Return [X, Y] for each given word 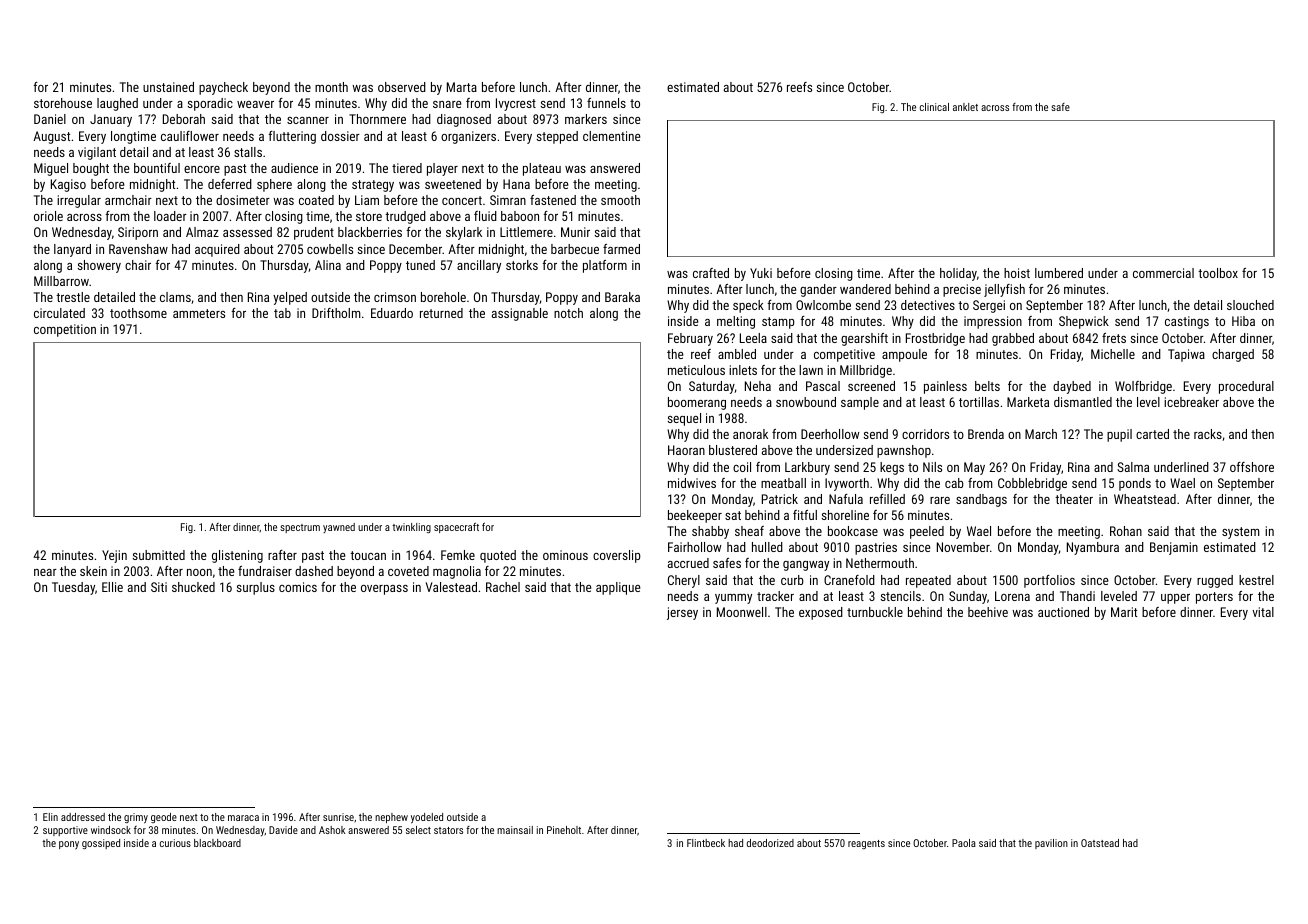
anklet [965, 107]
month [331, 87]
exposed [821, 613]
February [690, 339]
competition [65, 330]
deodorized [770, 843]
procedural [1246, 387]
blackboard [217, 843]
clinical [934, 107]
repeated [928, 581]
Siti [159, 587]
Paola [964, 843]
